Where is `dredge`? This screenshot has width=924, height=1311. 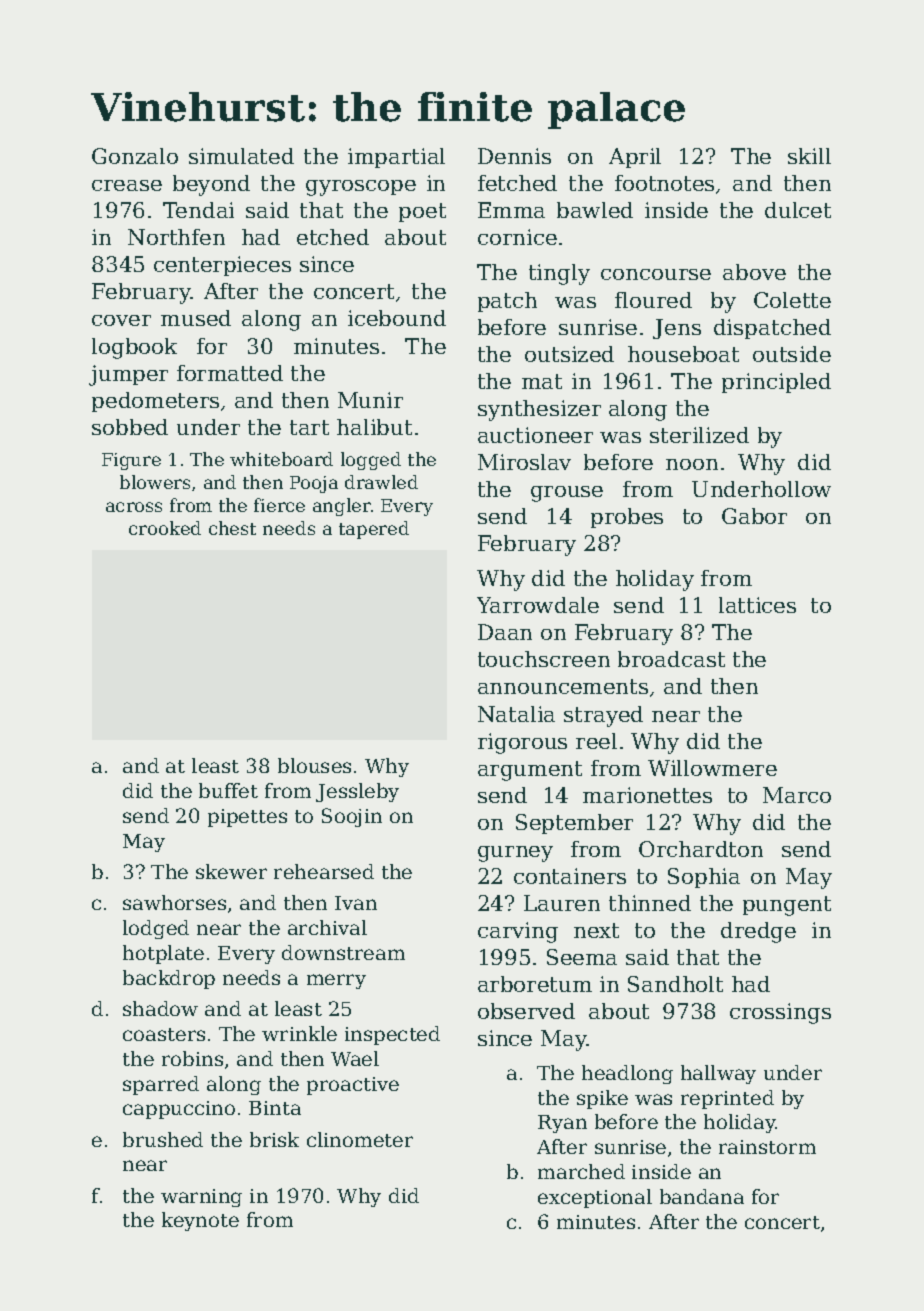
dredge is located at coordinates (758, 932).
